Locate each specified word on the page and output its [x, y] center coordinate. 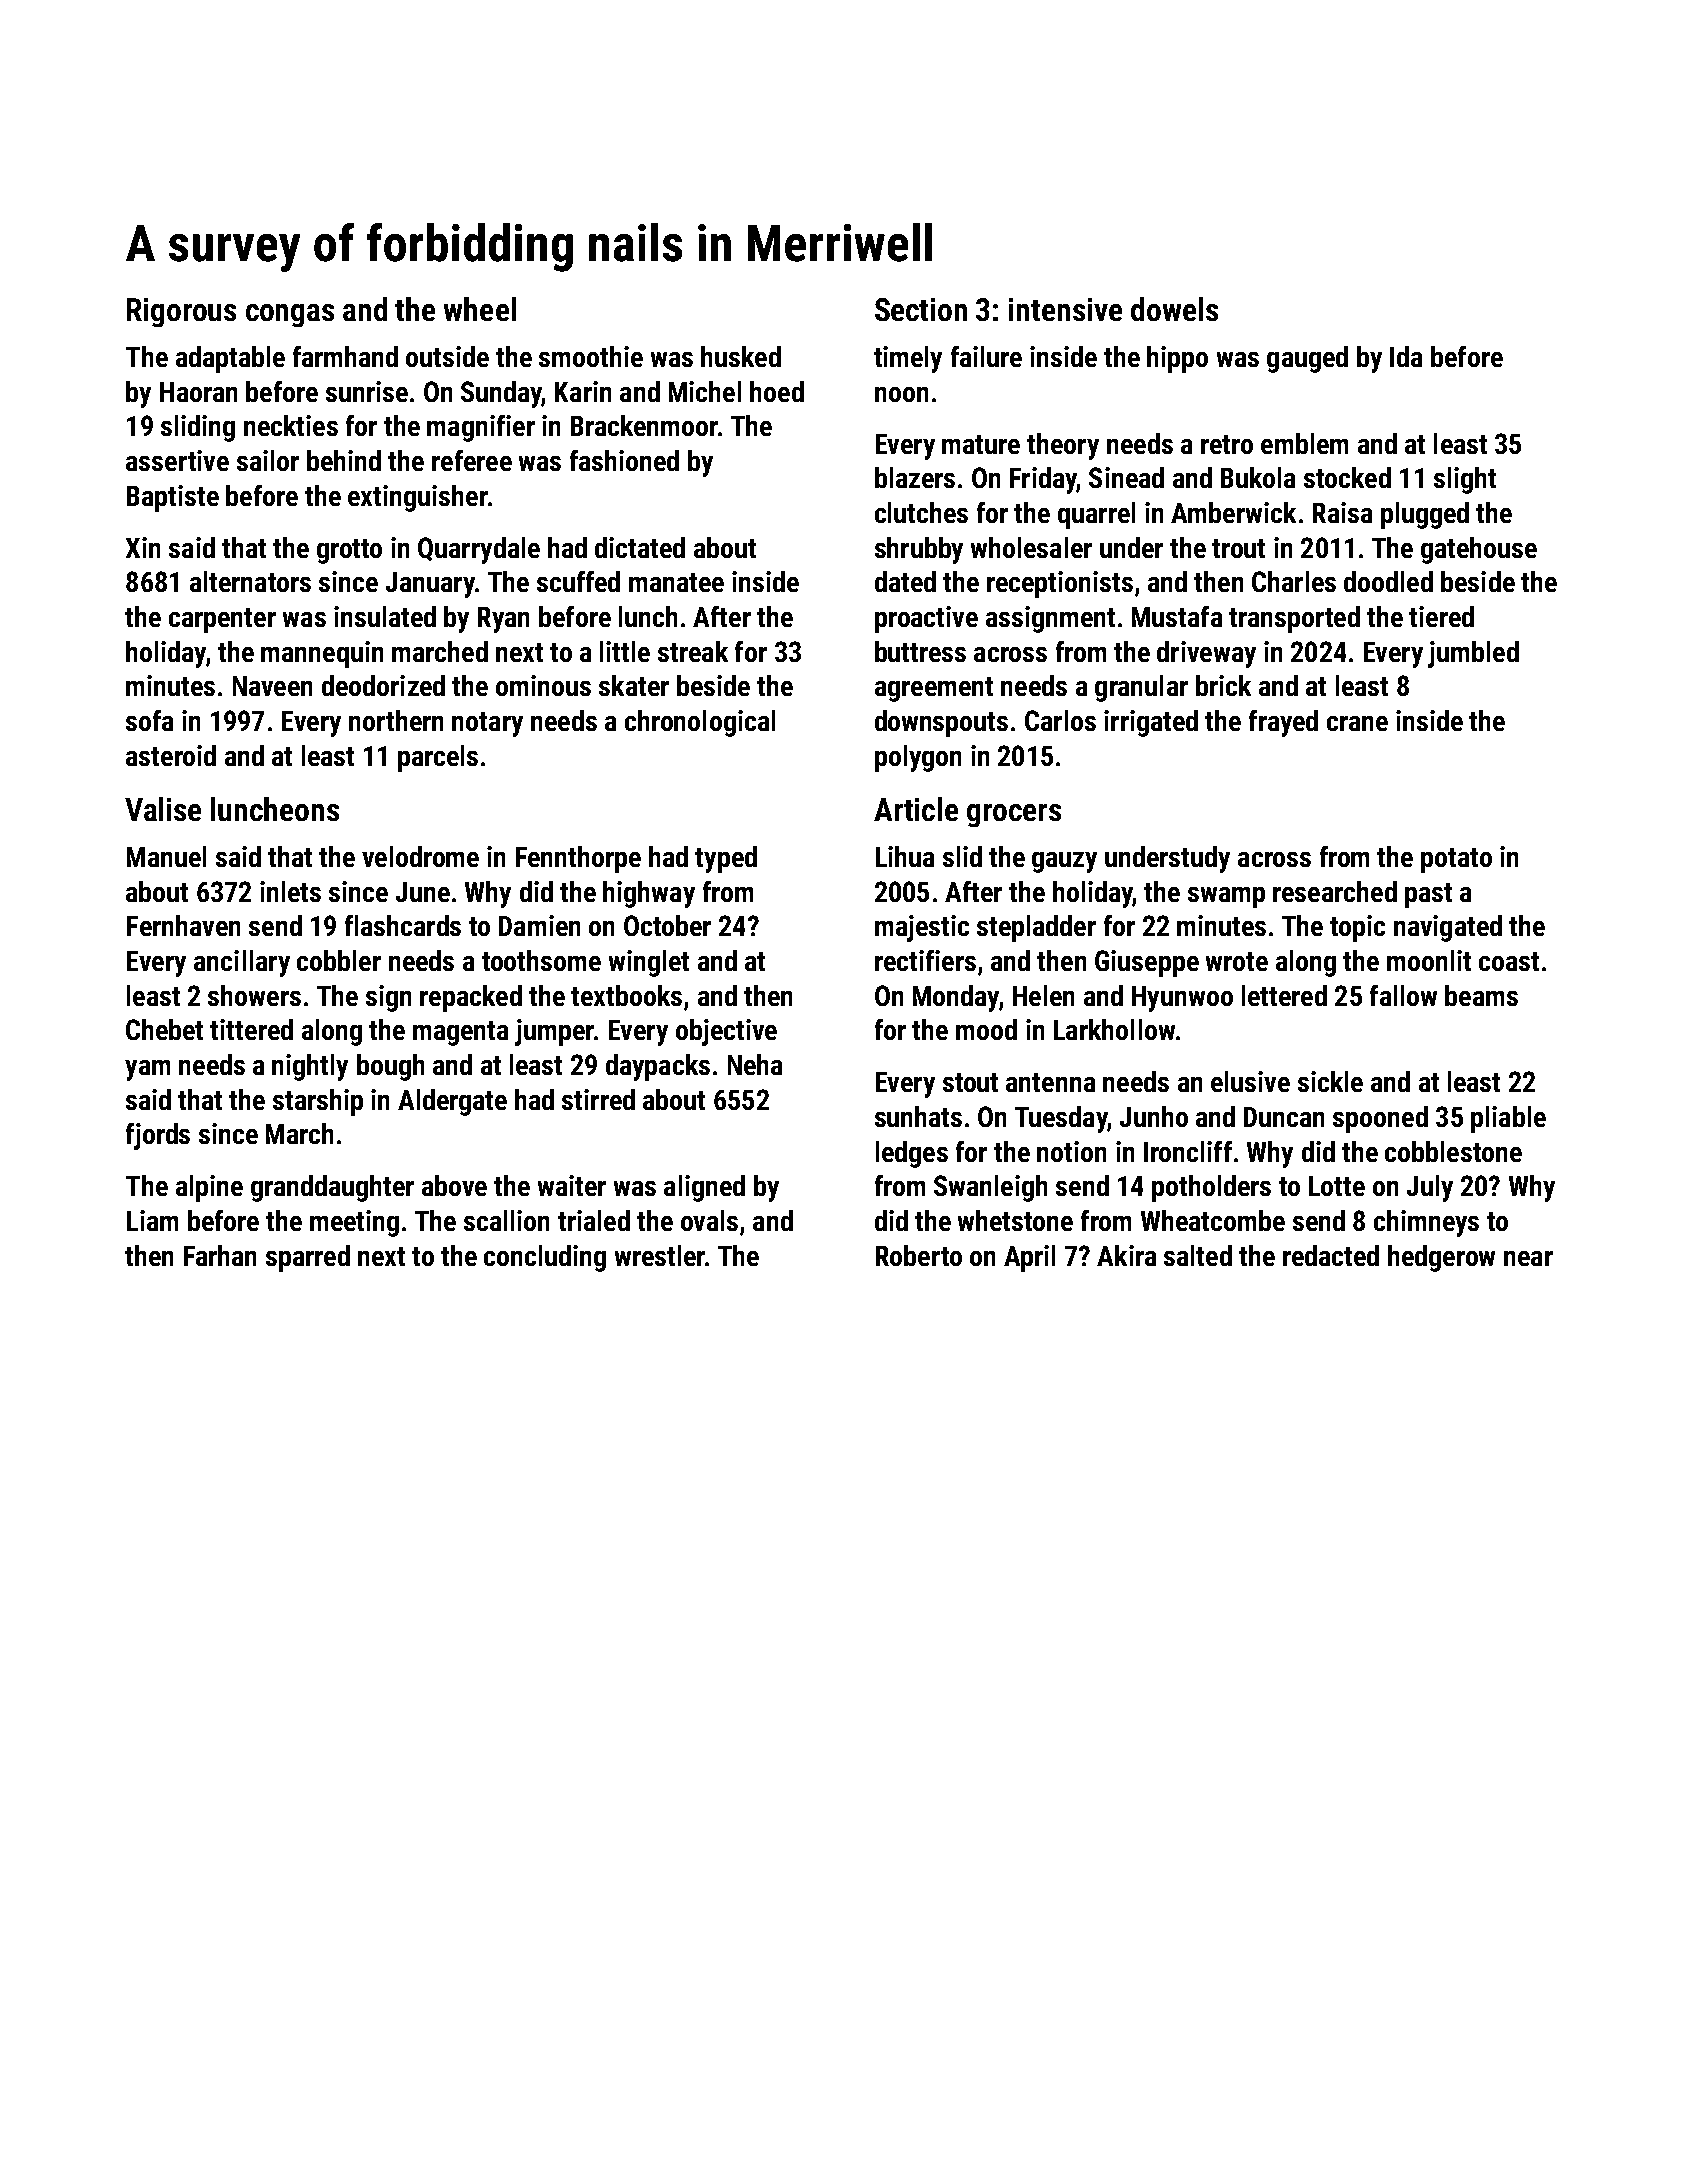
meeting [354, 1223]
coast [1509, 961]
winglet [649, 963]
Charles [1294, 581]
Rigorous [181, 312]
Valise [163, 809]
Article [916, 809]
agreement [934, 689]
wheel [480, 309]
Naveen [272, 686]
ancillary [242, 963]
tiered [1441, 616]
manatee [676, 582]
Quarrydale [479, 550]
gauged [1307, 359]
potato [1456, 860]
